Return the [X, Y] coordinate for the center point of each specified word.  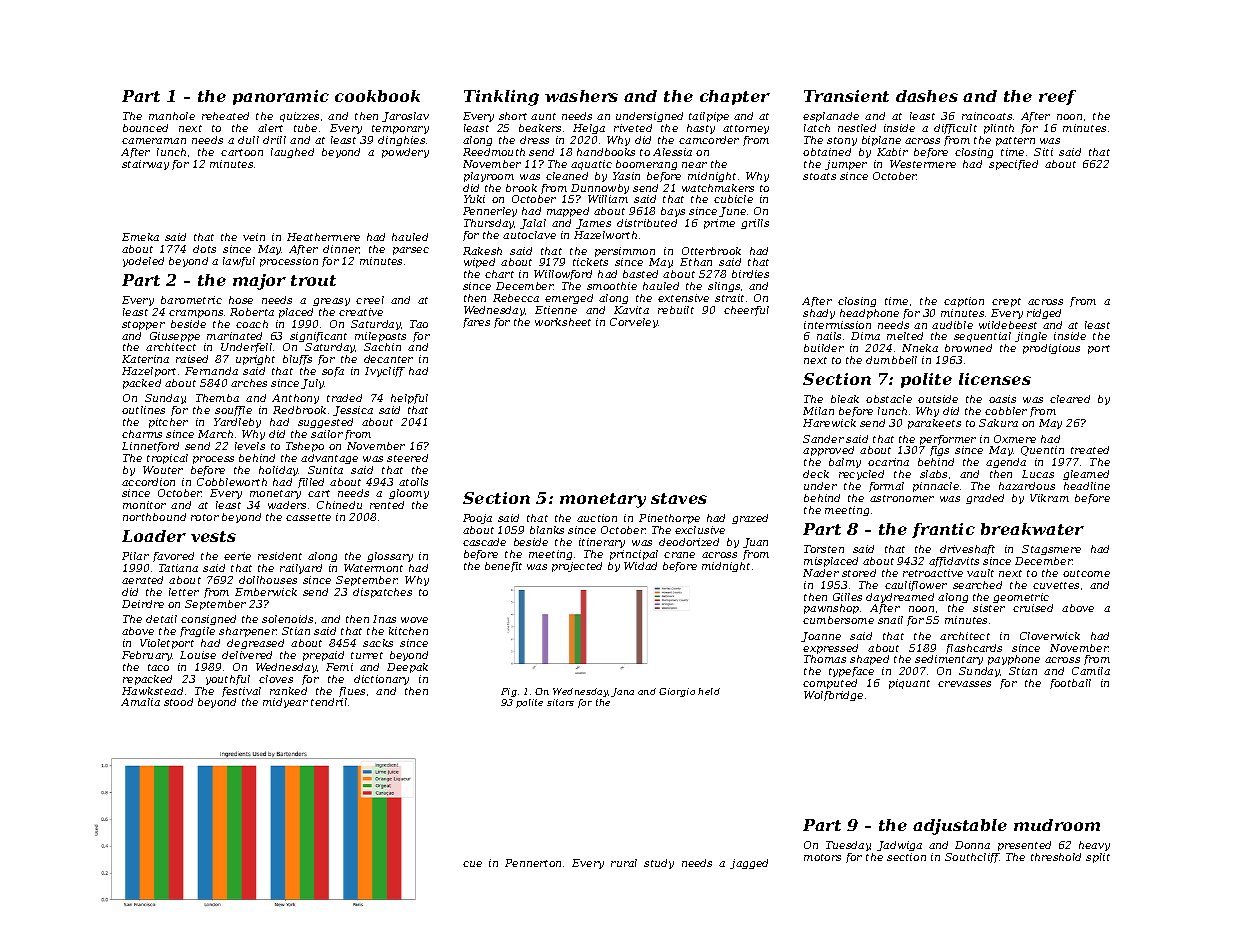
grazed [750, 519]
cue [472, 864]
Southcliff [972, 858]
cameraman [154, 141]
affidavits [954, 562]
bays [673, 212]
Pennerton [533, 863]
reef [1057, 97]
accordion [148, 482]
